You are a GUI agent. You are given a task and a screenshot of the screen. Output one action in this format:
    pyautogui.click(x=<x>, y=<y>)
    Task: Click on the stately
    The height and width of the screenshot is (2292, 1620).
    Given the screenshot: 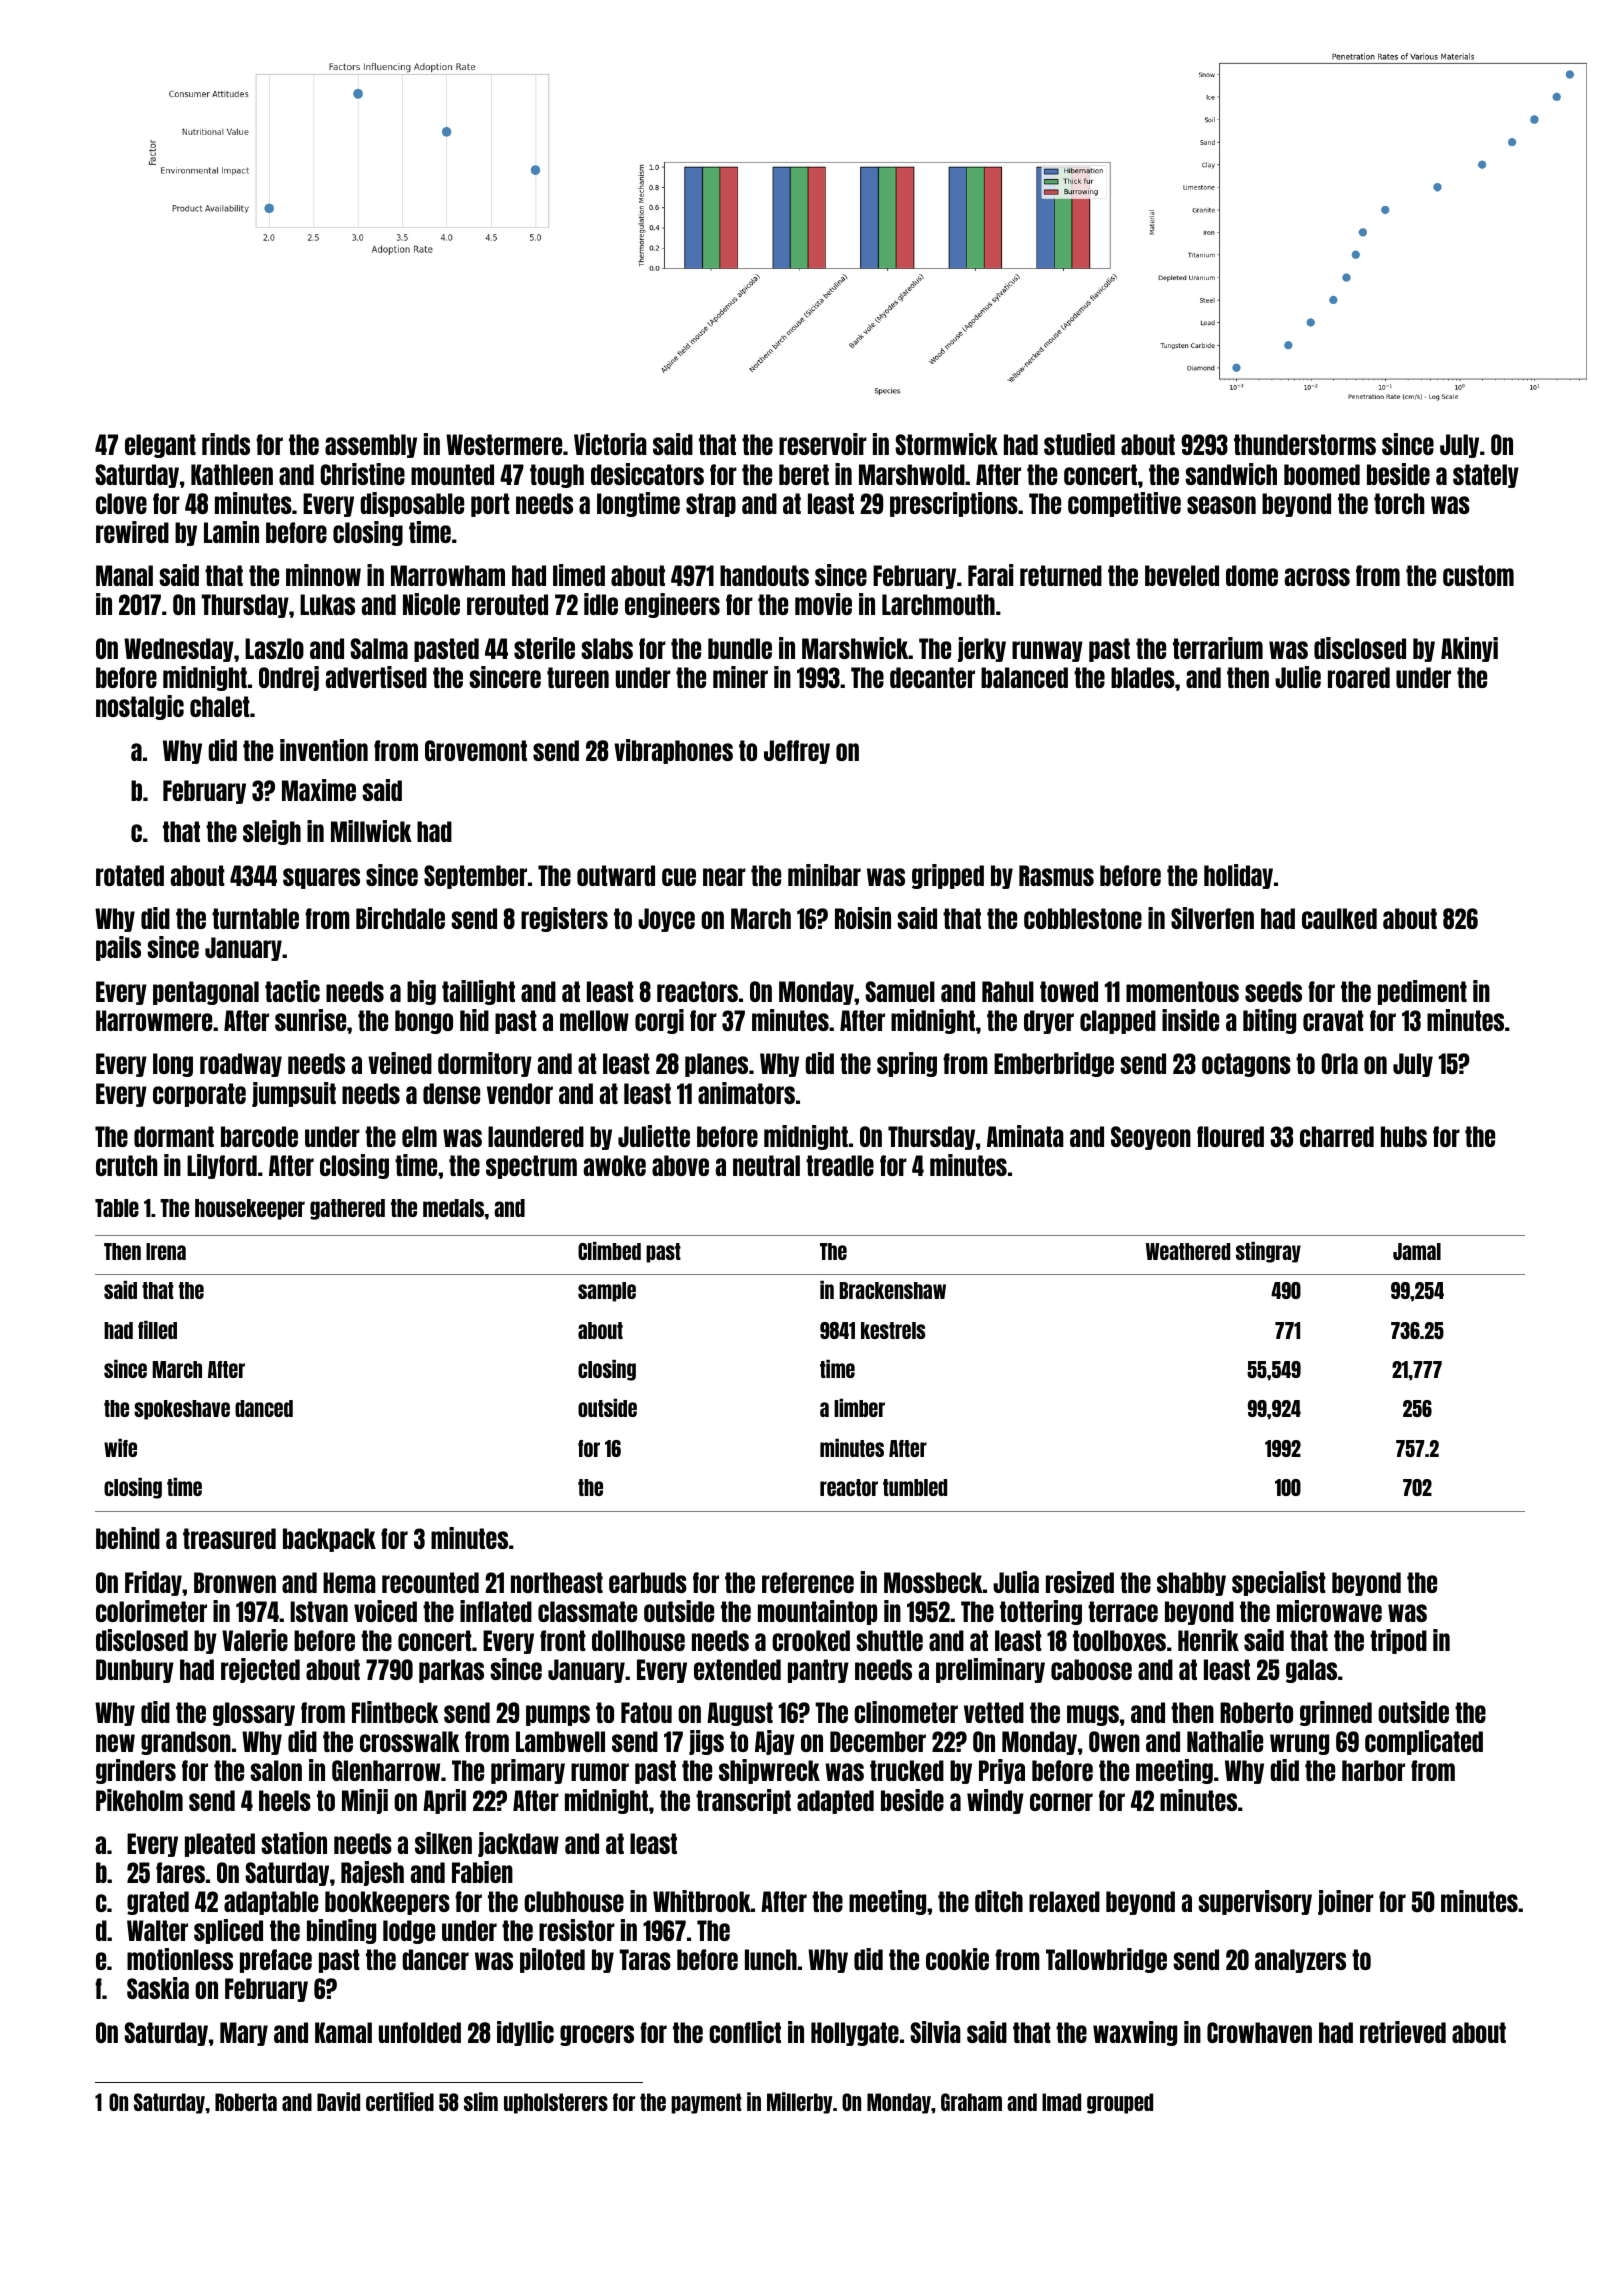 What is the action you would take?
    pyautogui.click(x=1486, y=476)
